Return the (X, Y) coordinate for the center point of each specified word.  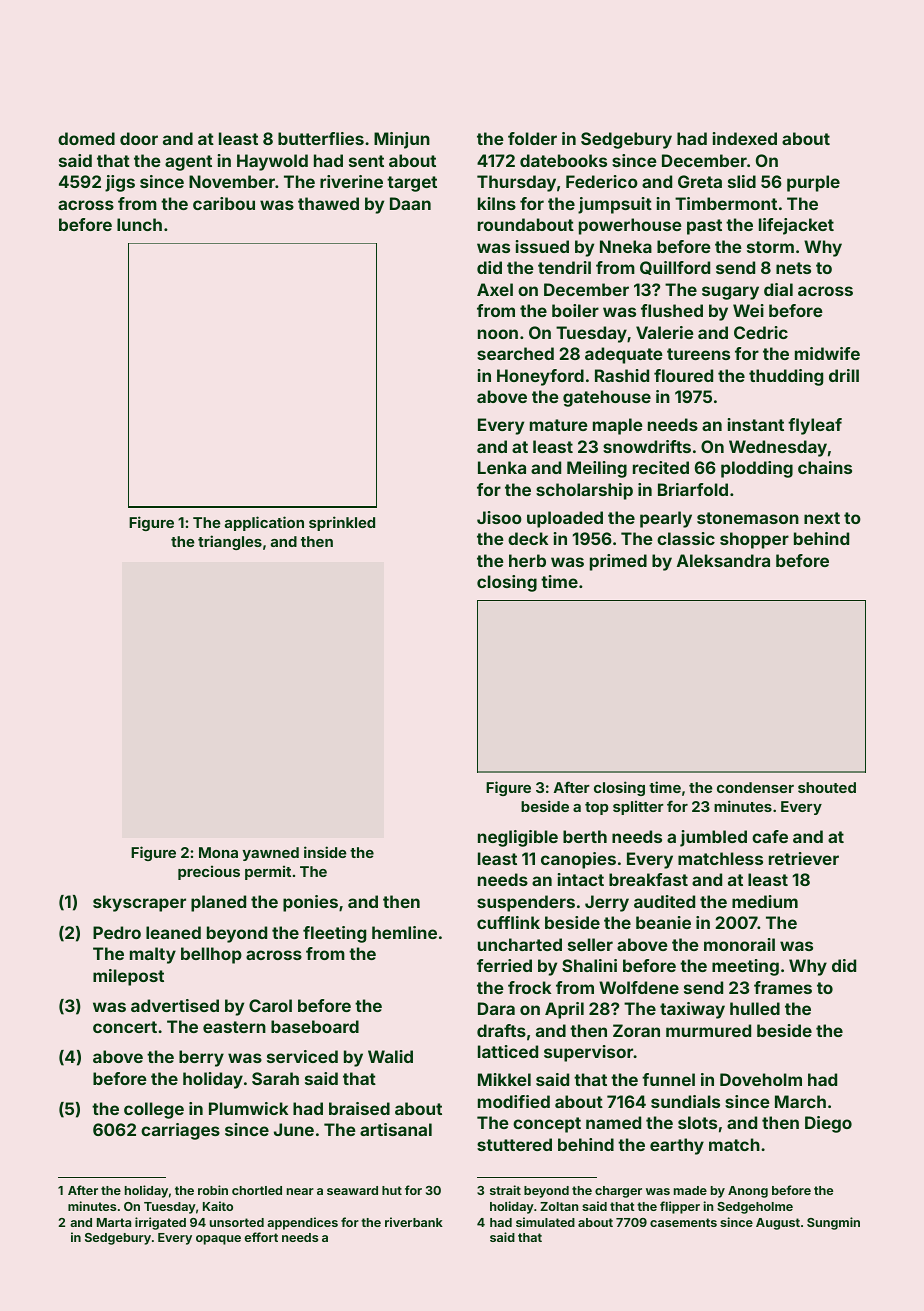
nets (793, 268)
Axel (495, 289)
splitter (638, 808)
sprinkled (342, 523)
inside (325, 852)
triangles (230, 542)
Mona (218, 852)
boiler (575, 310)
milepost (128, 977)
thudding (786, 377)
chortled (257, 1190)
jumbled (713, 838)
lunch (139, 224)
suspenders (526, 903)
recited (661, 467)
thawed (328, 203)
